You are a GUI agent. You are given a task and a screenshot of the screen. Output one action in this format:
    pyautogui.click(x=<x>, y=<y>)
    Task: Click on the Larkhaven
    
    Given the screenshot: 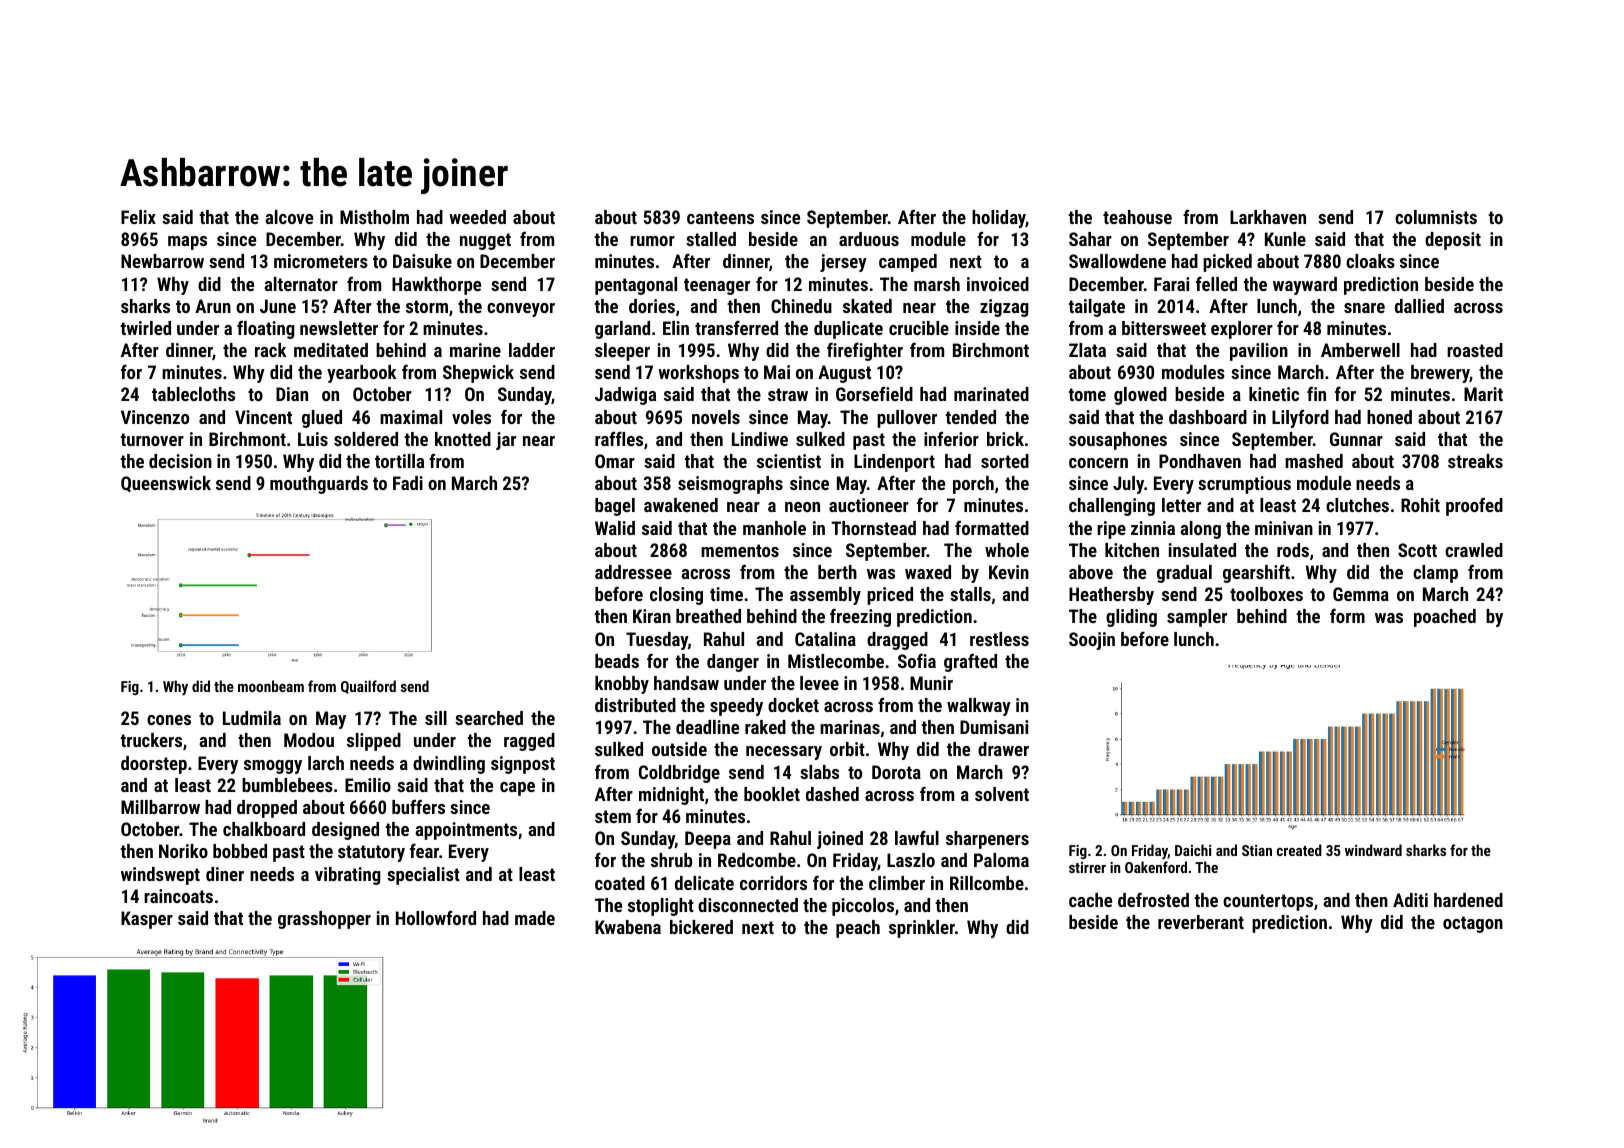 What is the action you would take?
    pyautogui.click(x=1268, y=217)
